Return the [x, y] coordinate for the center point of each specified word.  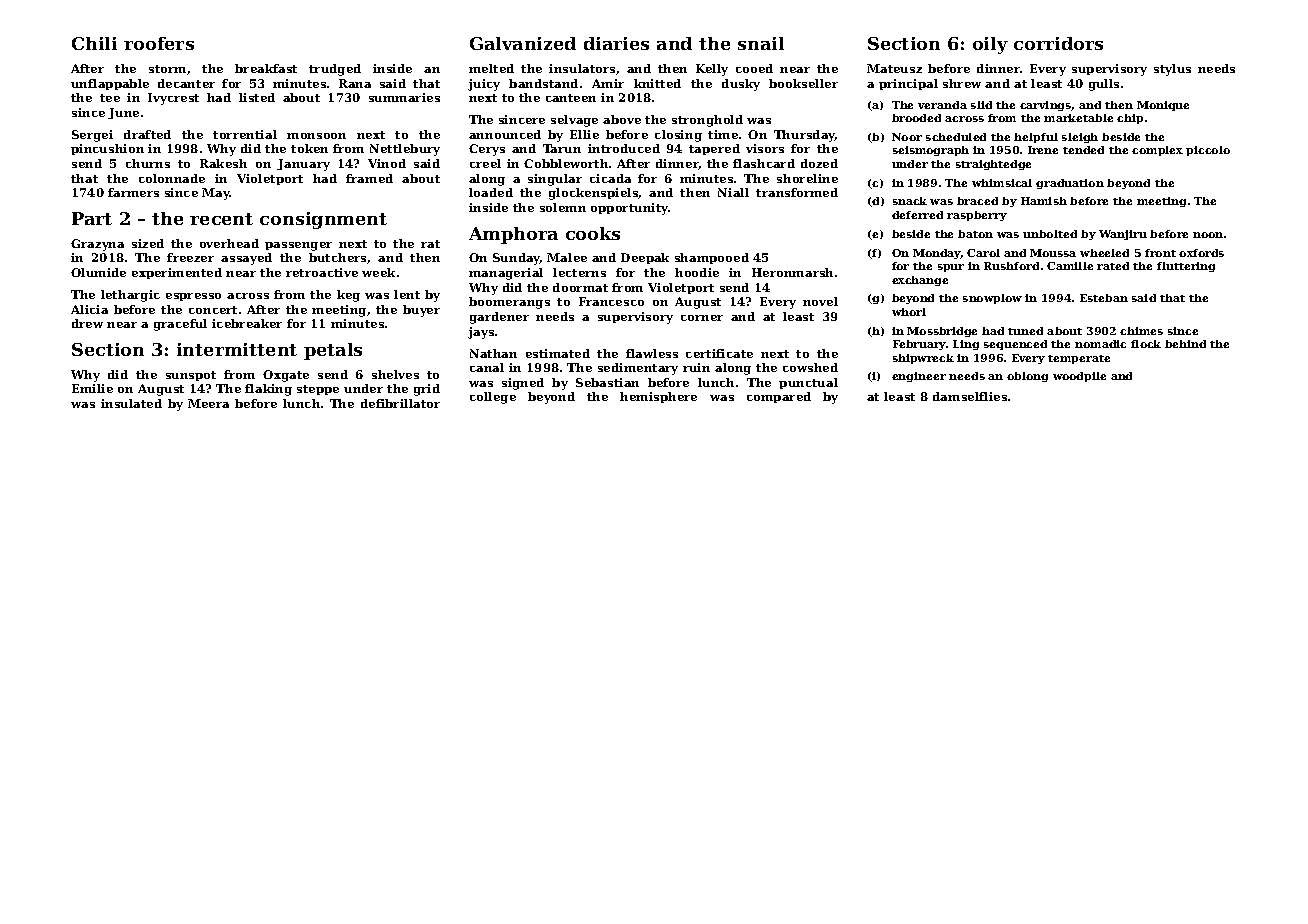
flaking [268, 390]
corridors [1058, 43]
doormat [580, 287]
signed [523, 384]
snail [761, 43]
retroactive [322, 272]
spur [951, 268]
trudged [335, 70]
